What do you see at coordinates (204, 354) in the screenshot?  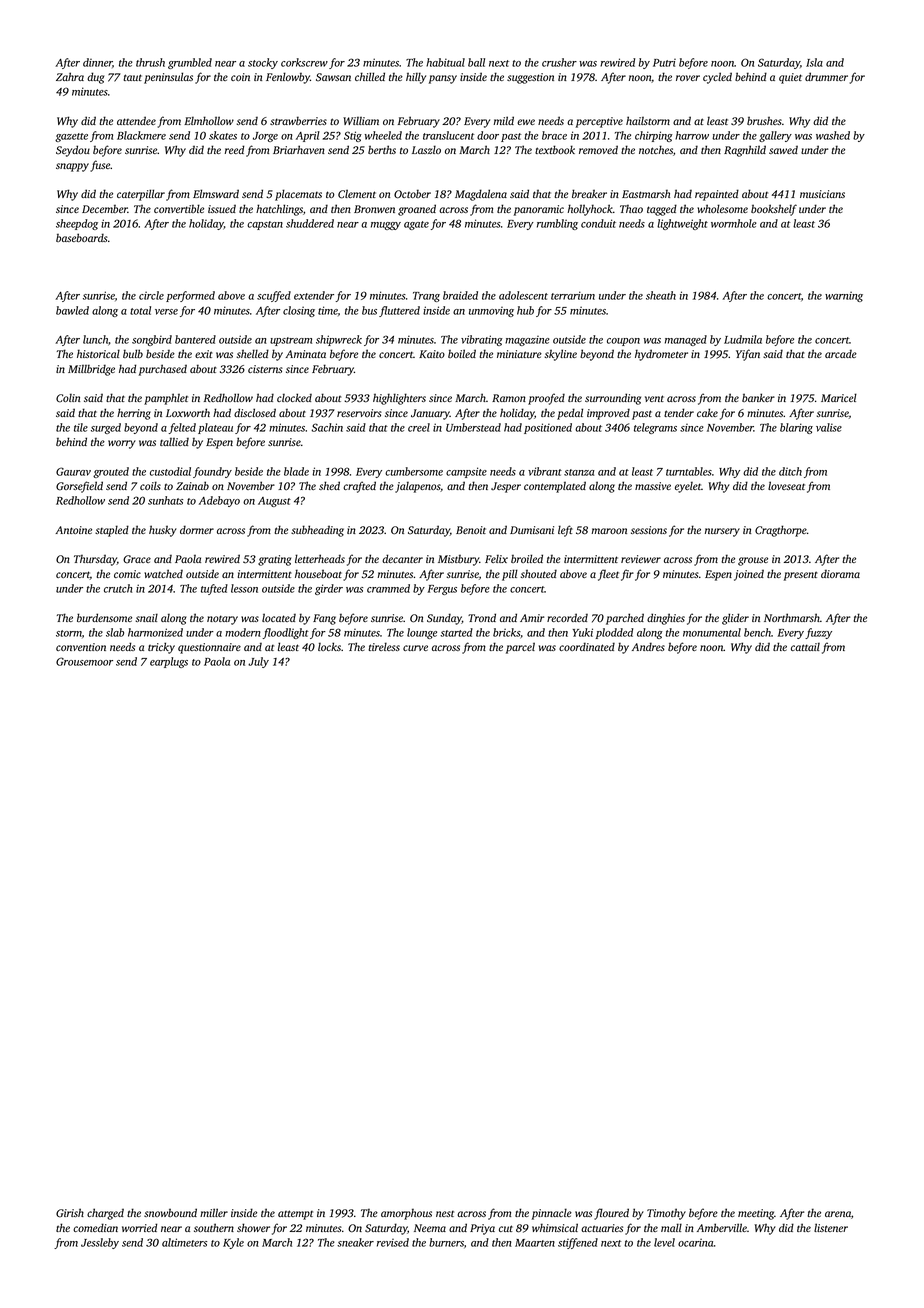 I see `exit` at bounding box center [204, 354].
